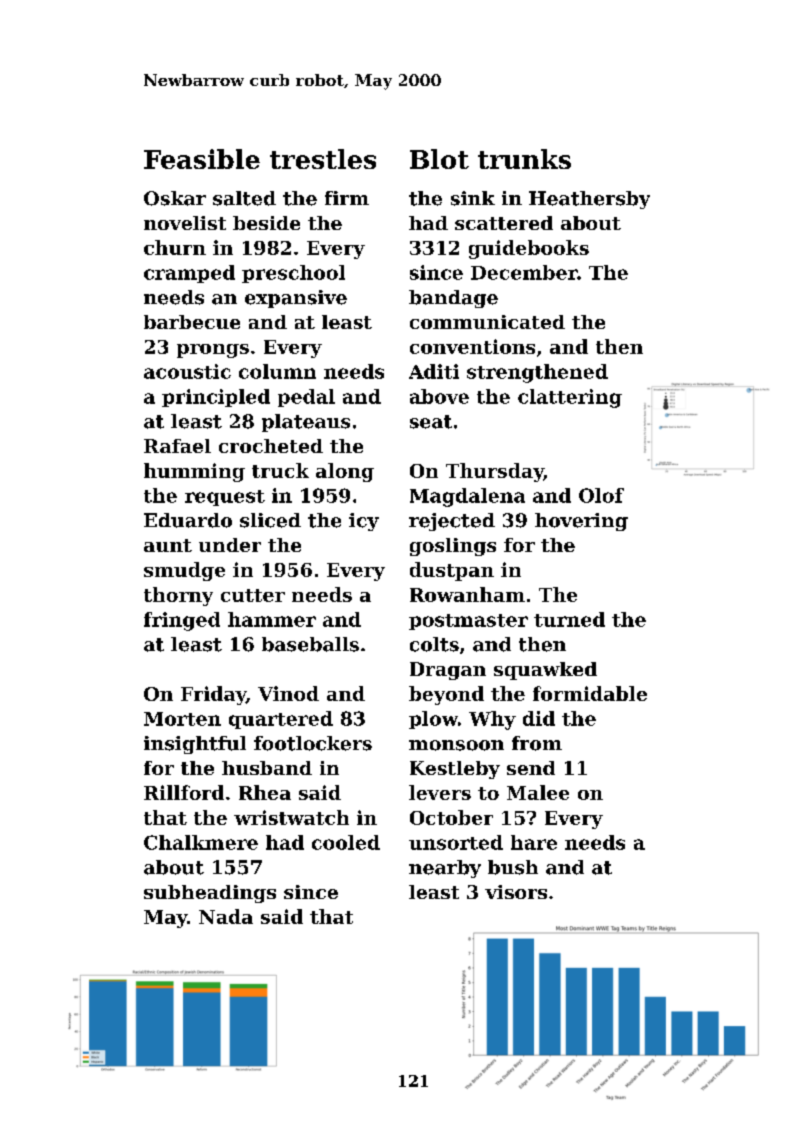 The width and height of the document is (794, 1126). Describe the element at coordinates (589, 200) in the document. I see `Heathersby` at that location.
